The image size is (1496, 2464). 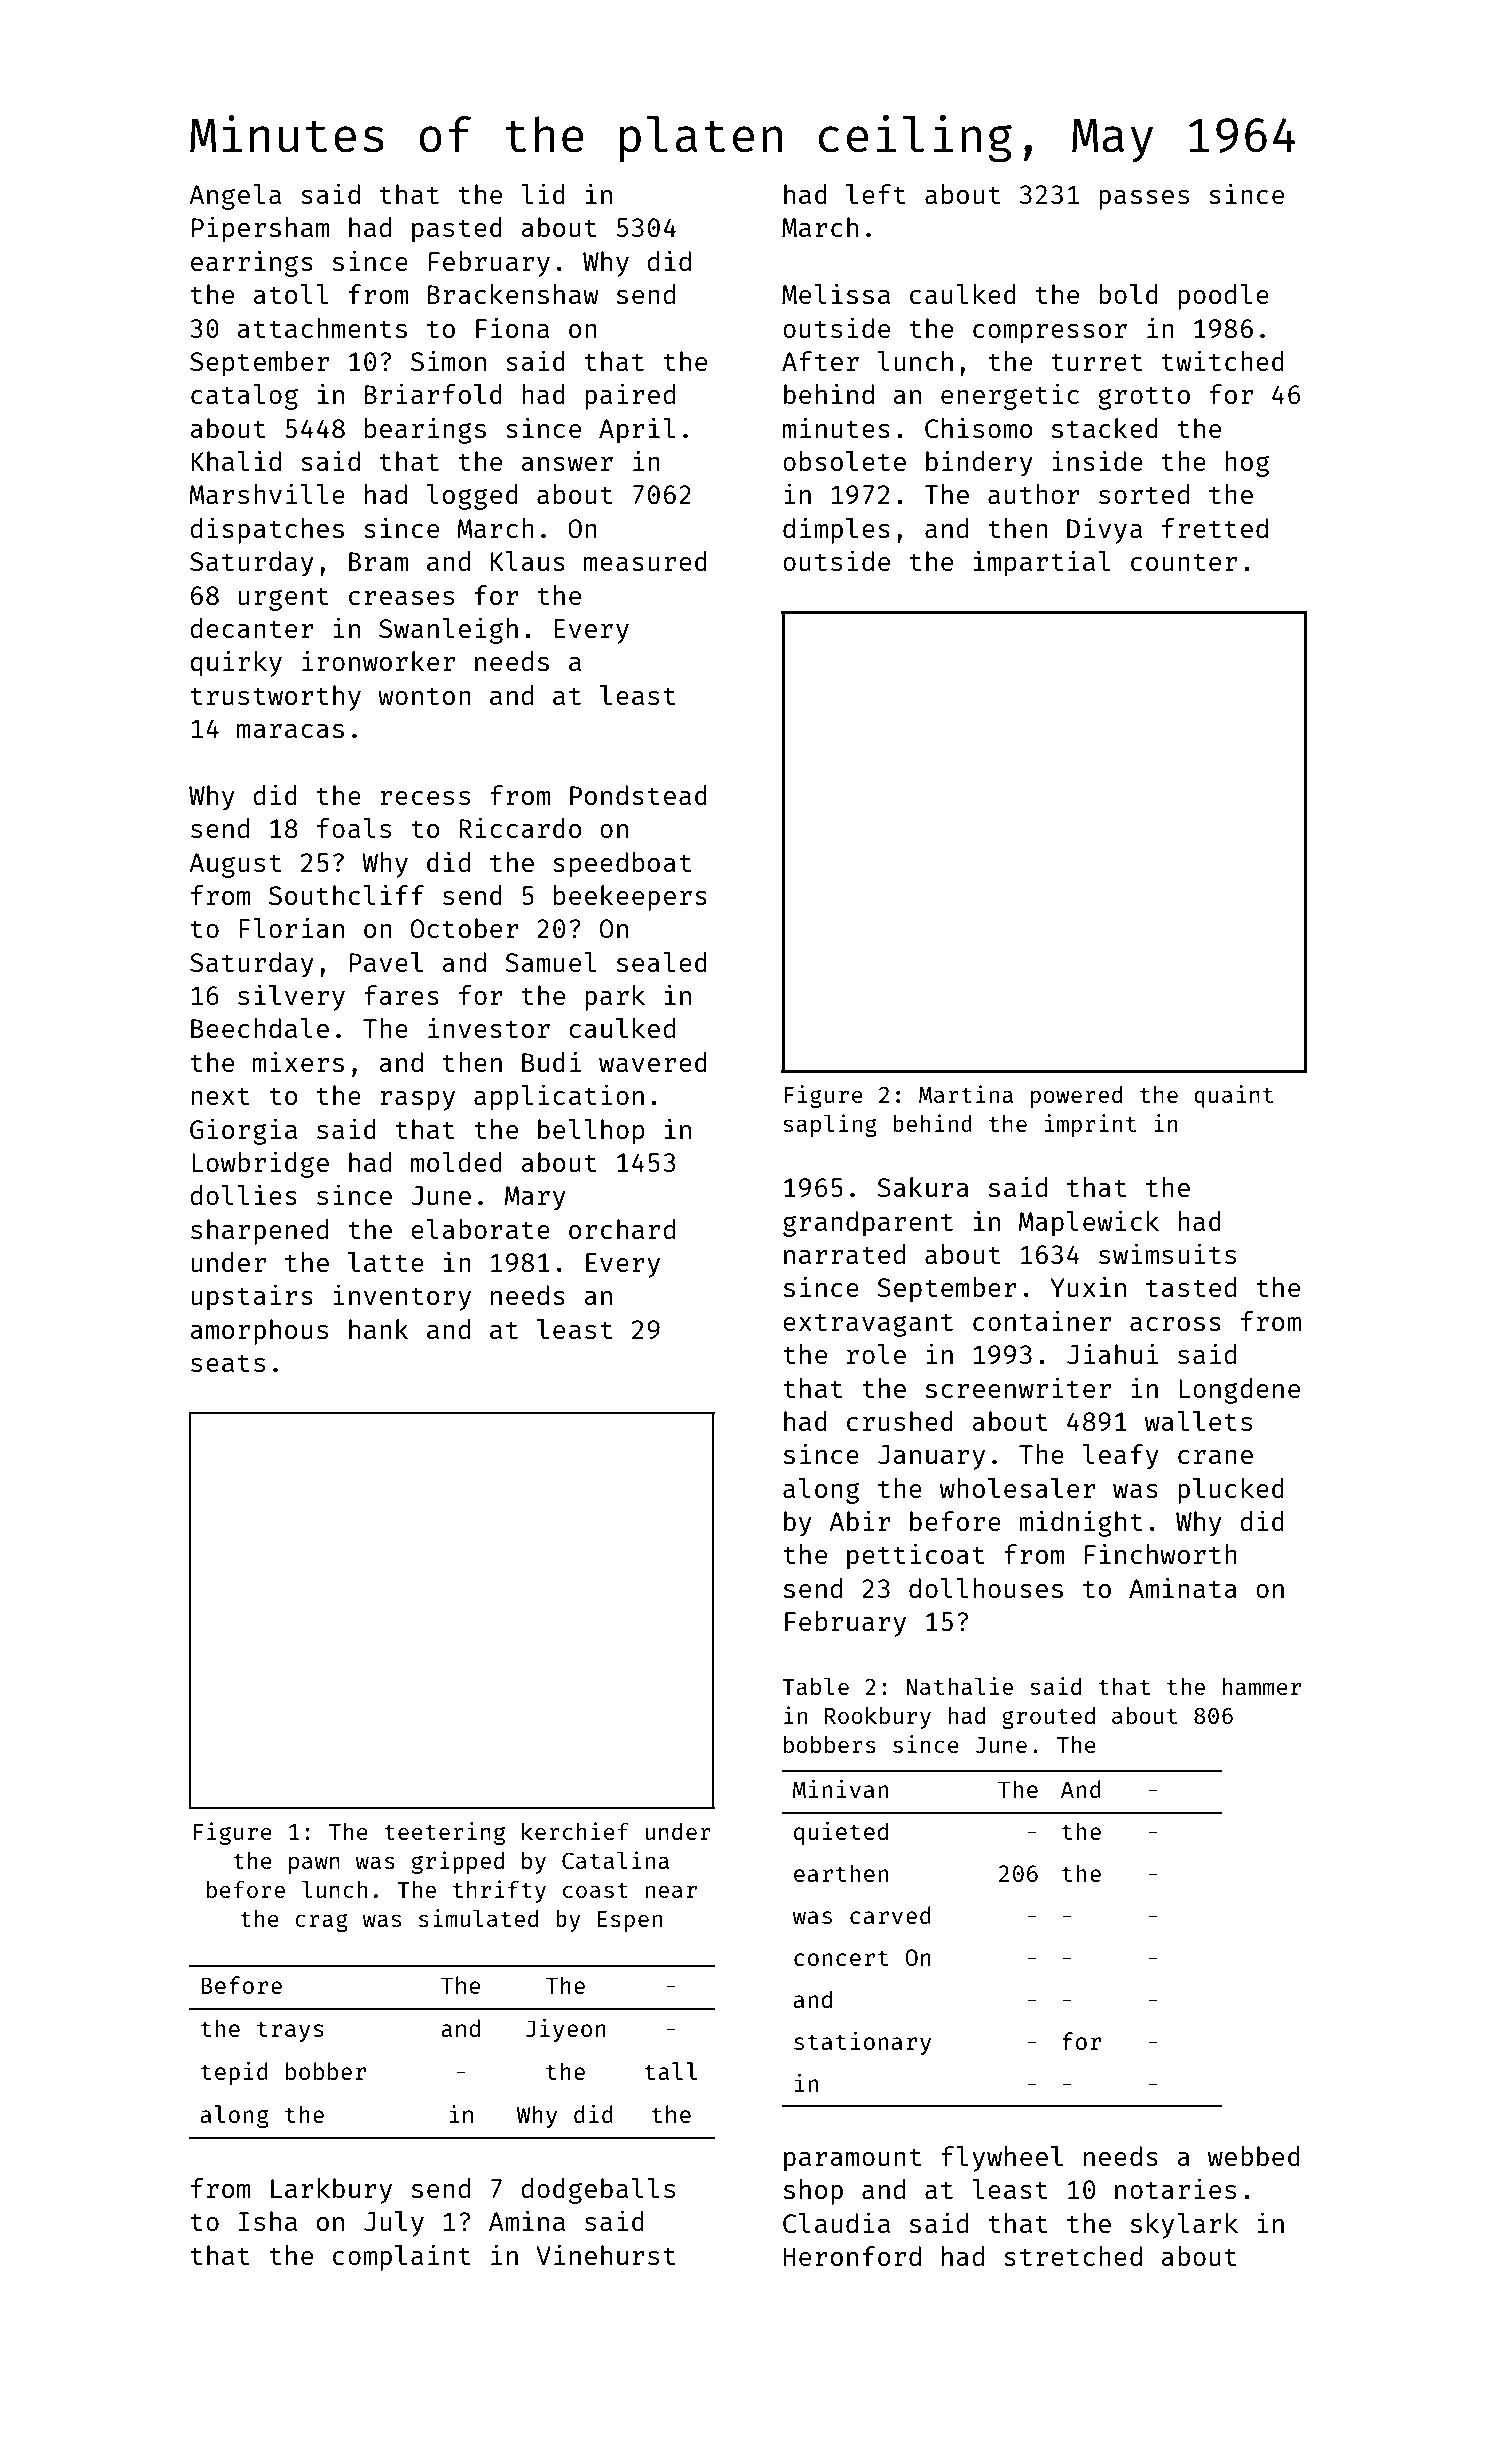 I want to click on counter, so click(x=1184, y=562).
